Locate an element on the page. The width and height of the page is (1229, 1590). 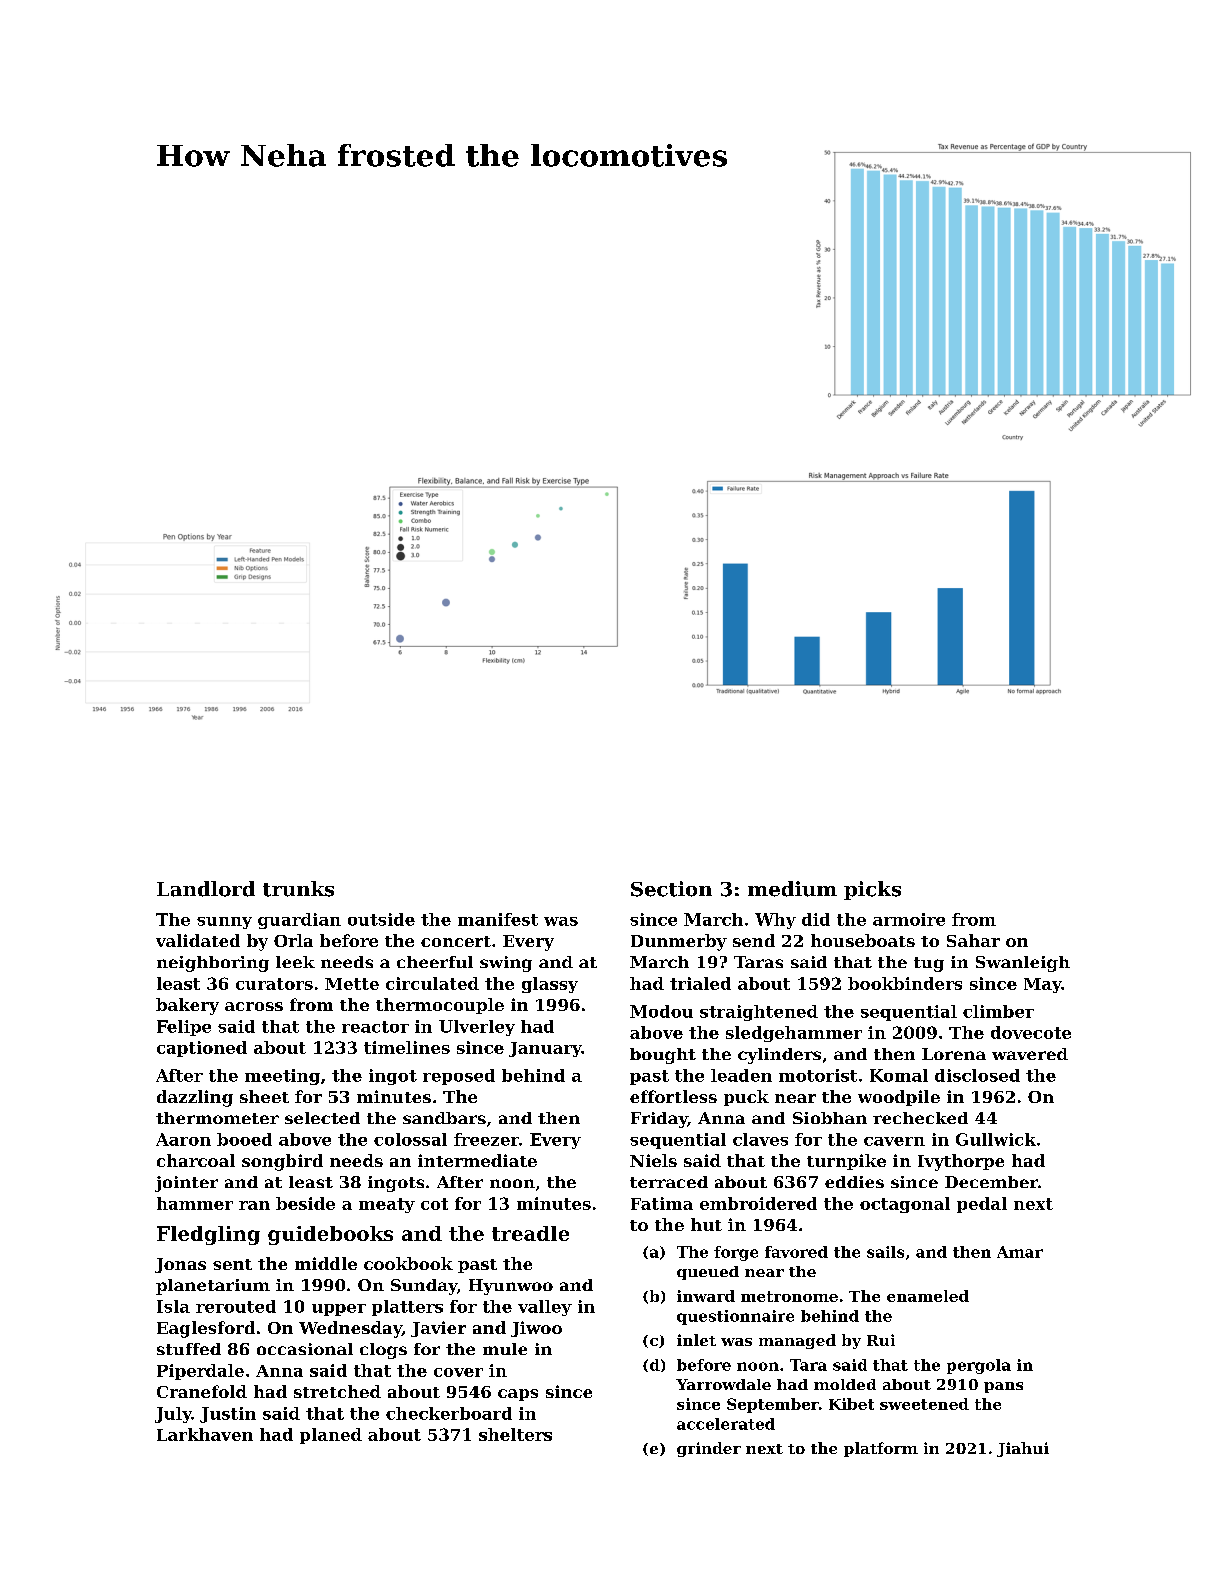
effortless is located at coordinates (673, 1096).
